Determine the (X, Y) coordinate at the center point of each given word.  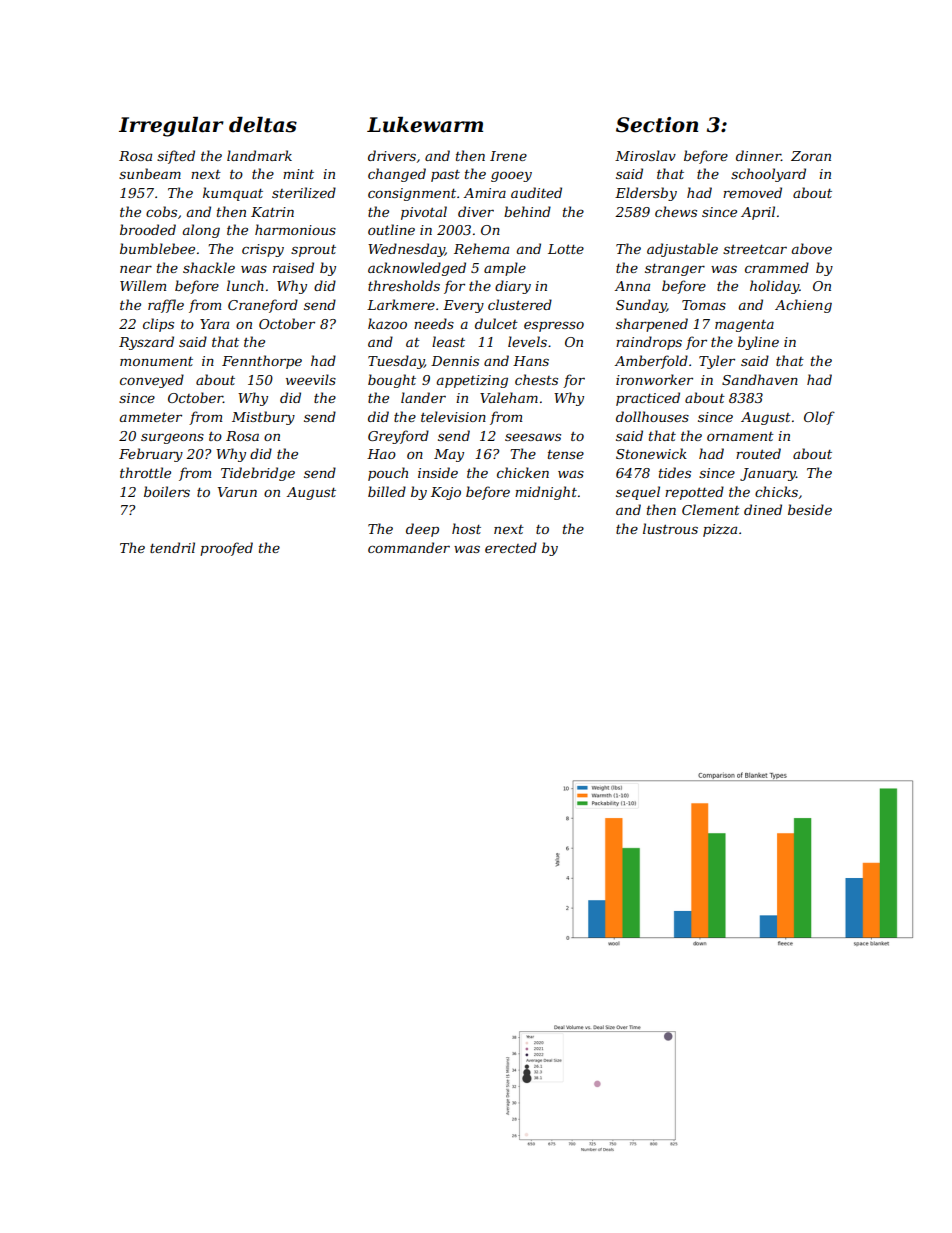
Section (657, 125)
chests (536, 379)
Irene (508, 156)
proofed (226, 549)
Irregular (171, 127)
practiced (648, 399)
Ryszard (146, 343)
